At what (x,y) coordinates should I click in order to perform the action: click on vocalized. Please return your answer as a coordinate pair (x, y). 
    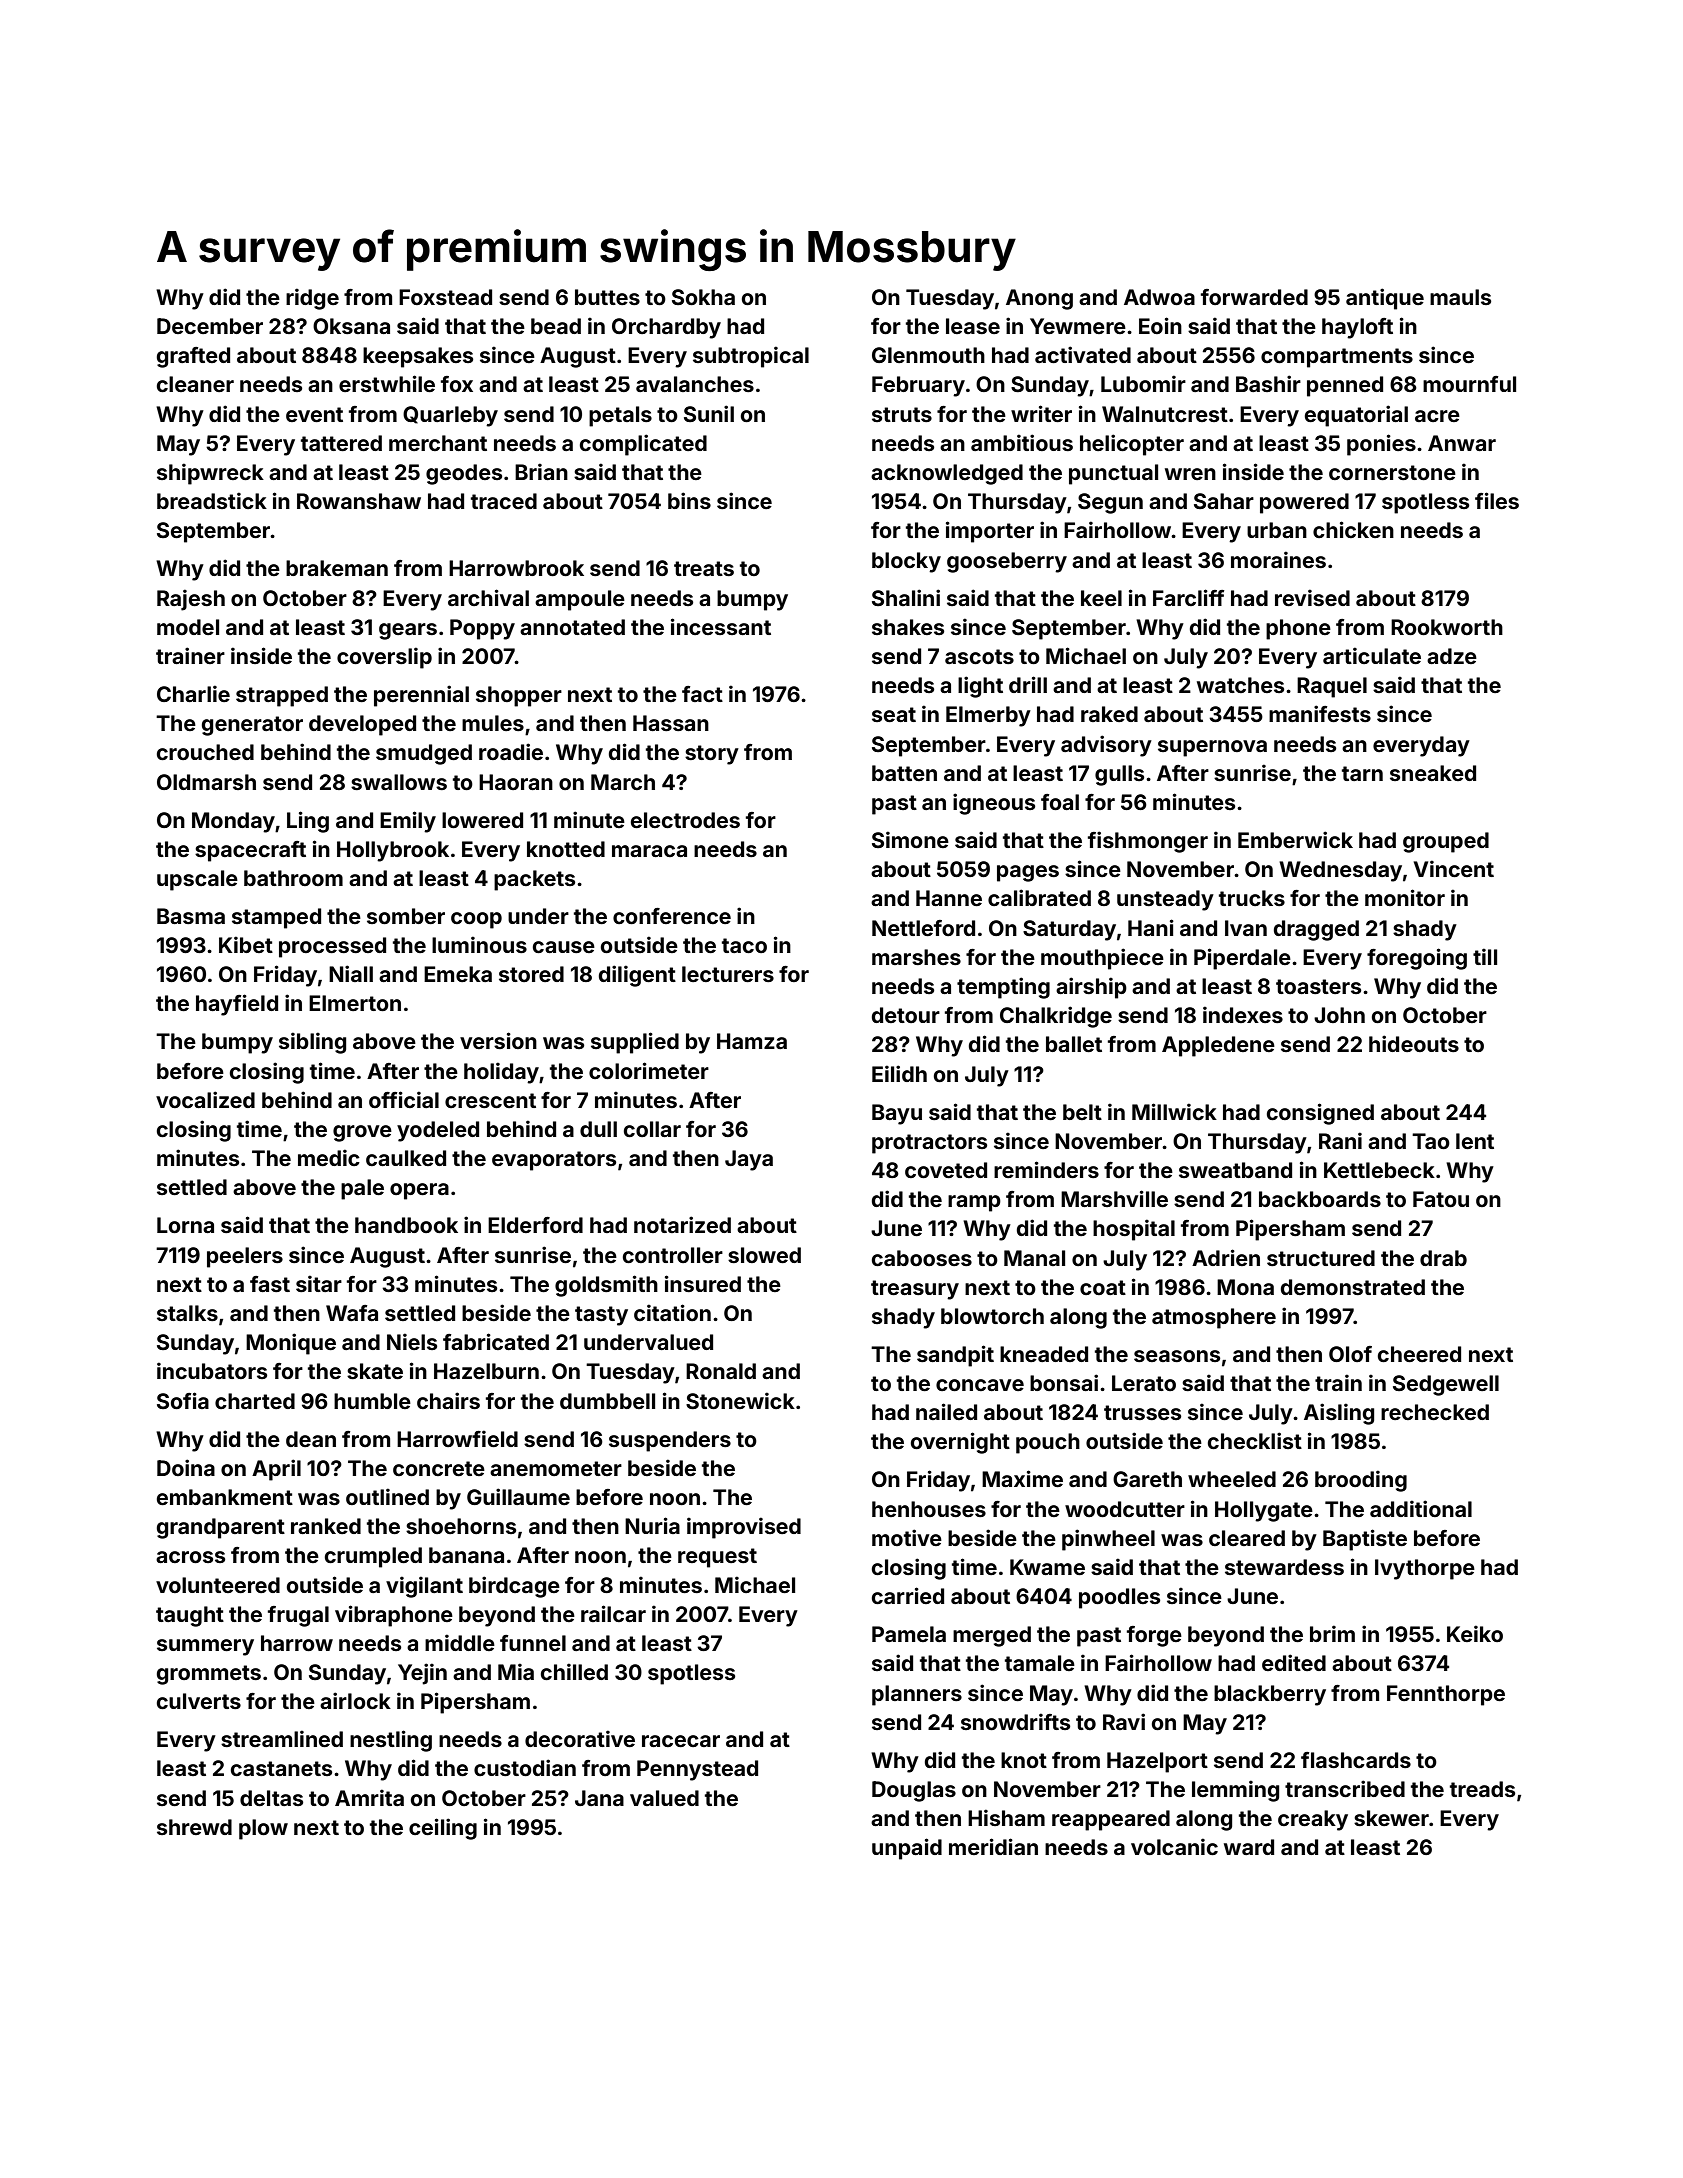
    Looking at the image, I should click on (205, 1099).
